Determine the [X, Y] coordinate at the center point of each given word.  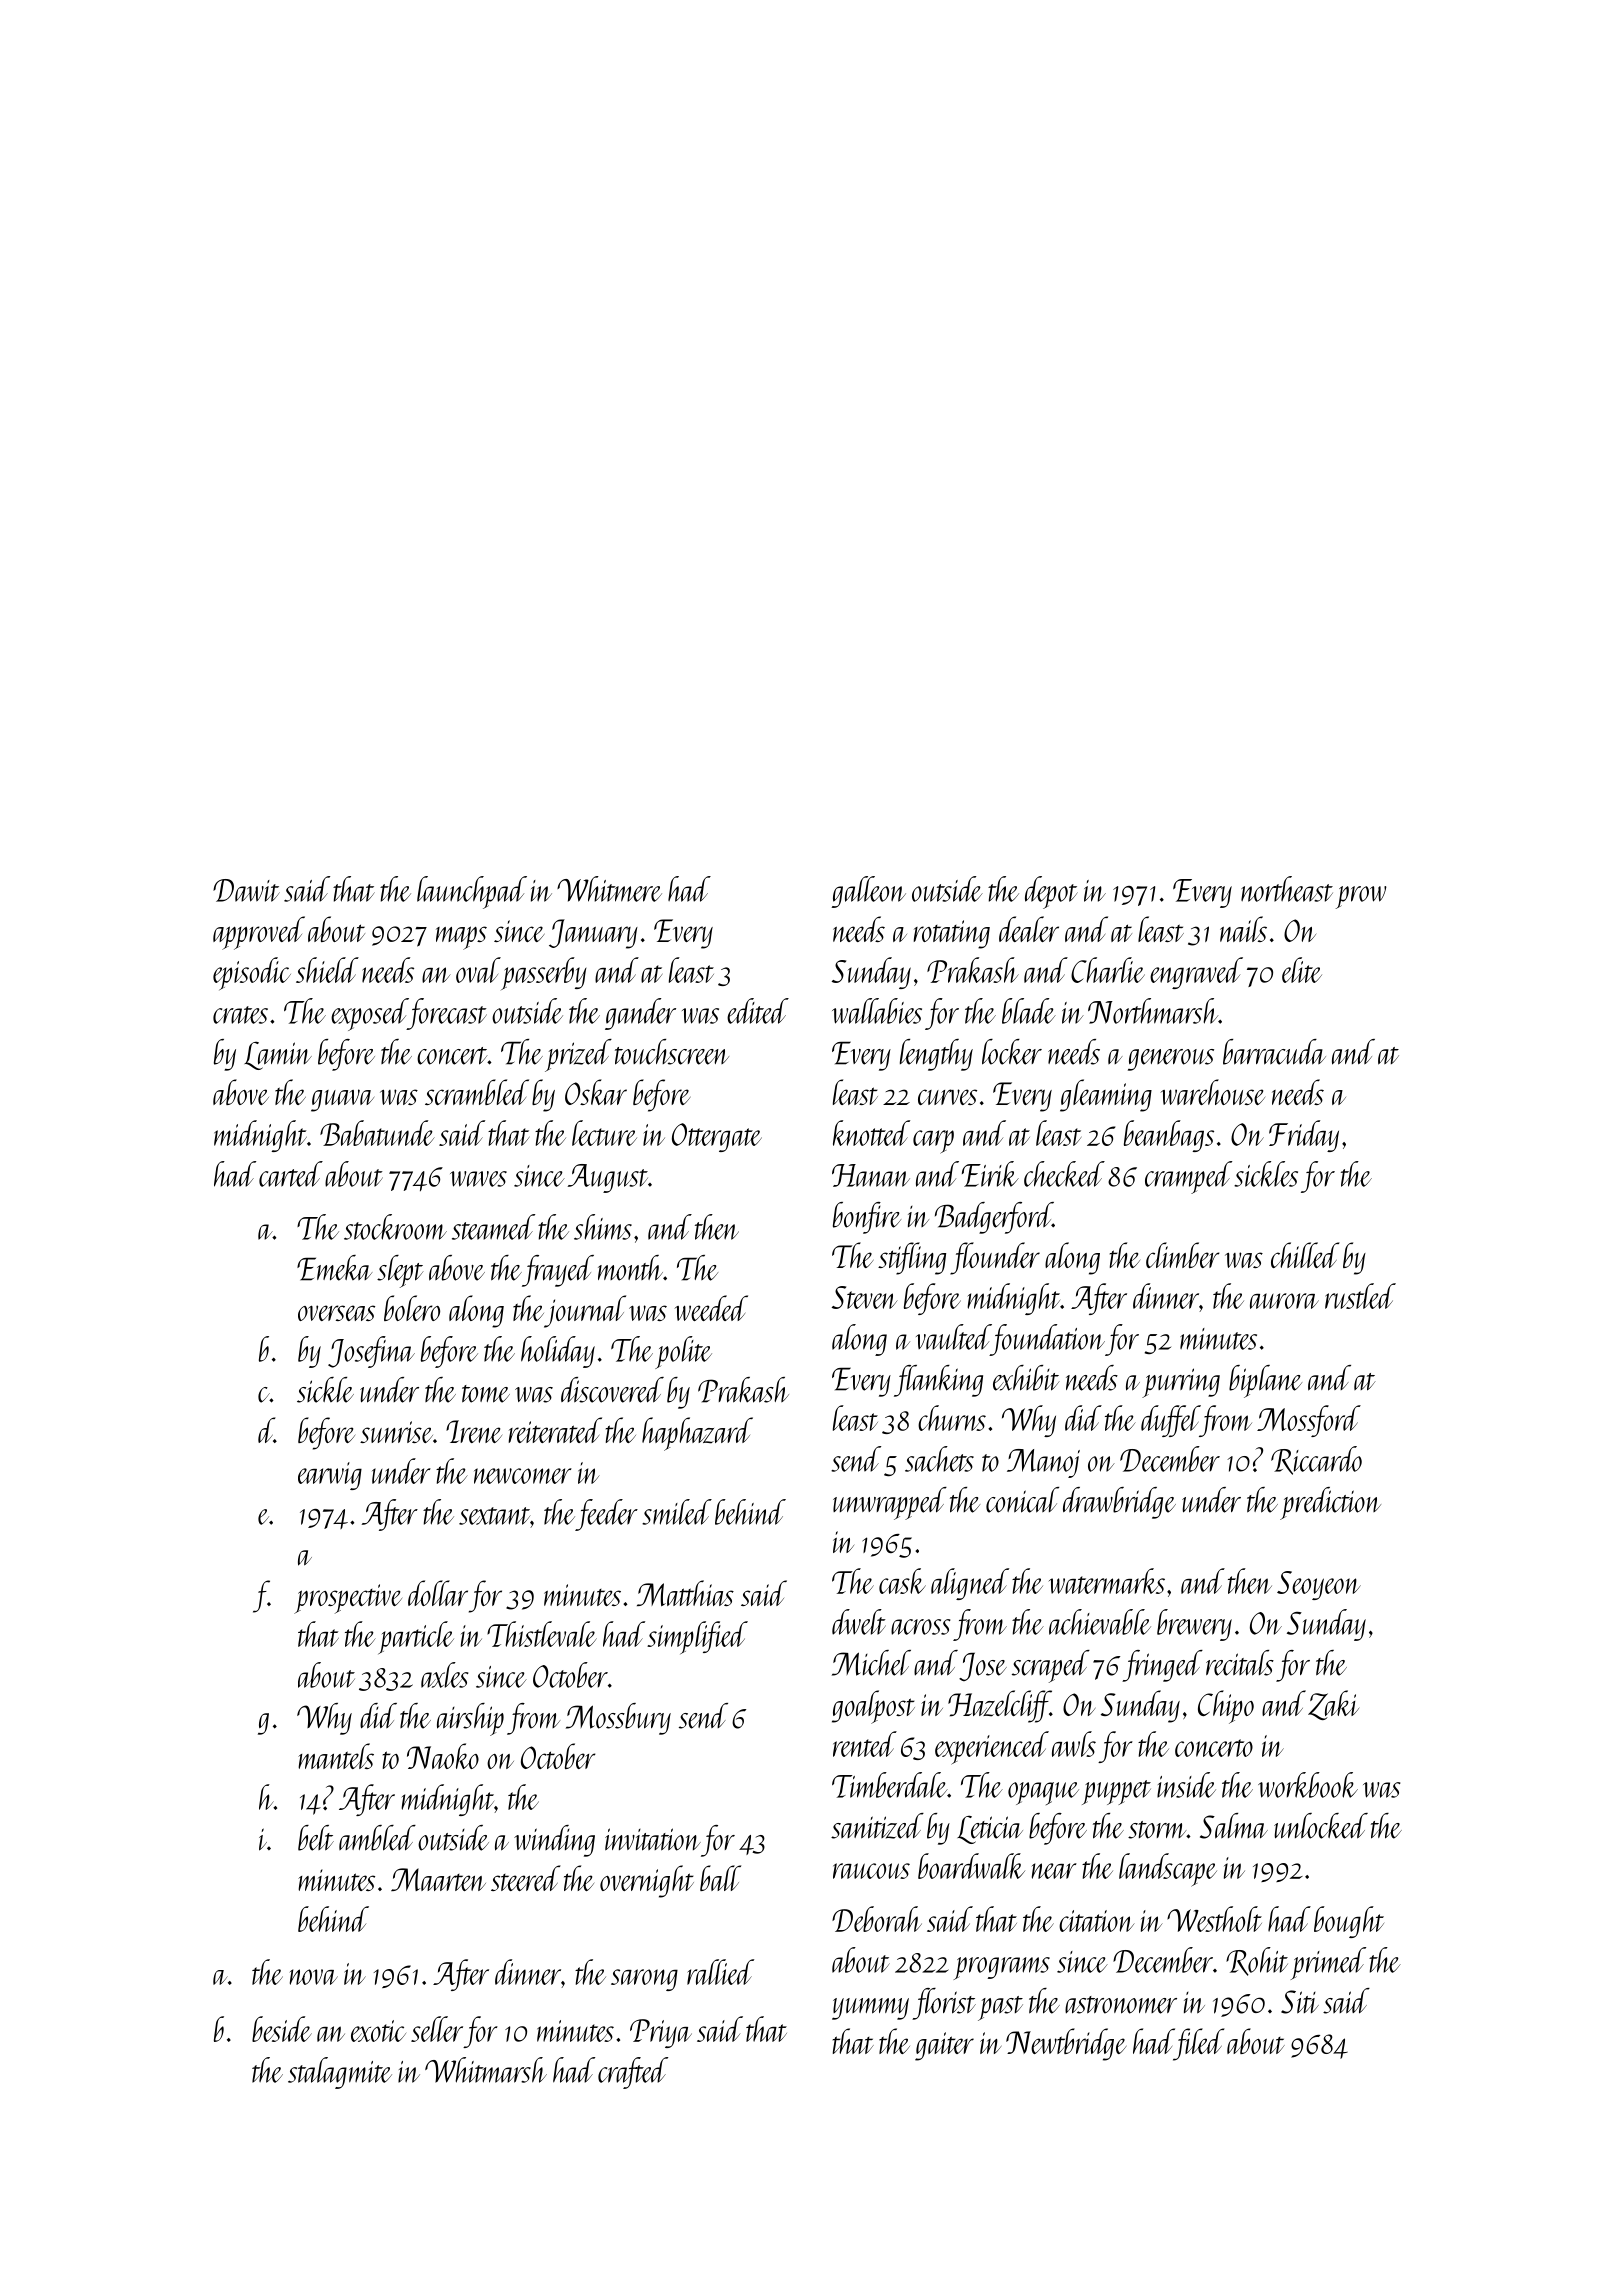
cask [902, 1581]
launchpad [472, 892]
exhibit [1026, 1378]
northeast [1287, 889]
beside [282, 2029]
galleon [869, 892]
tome [486, 1394]
